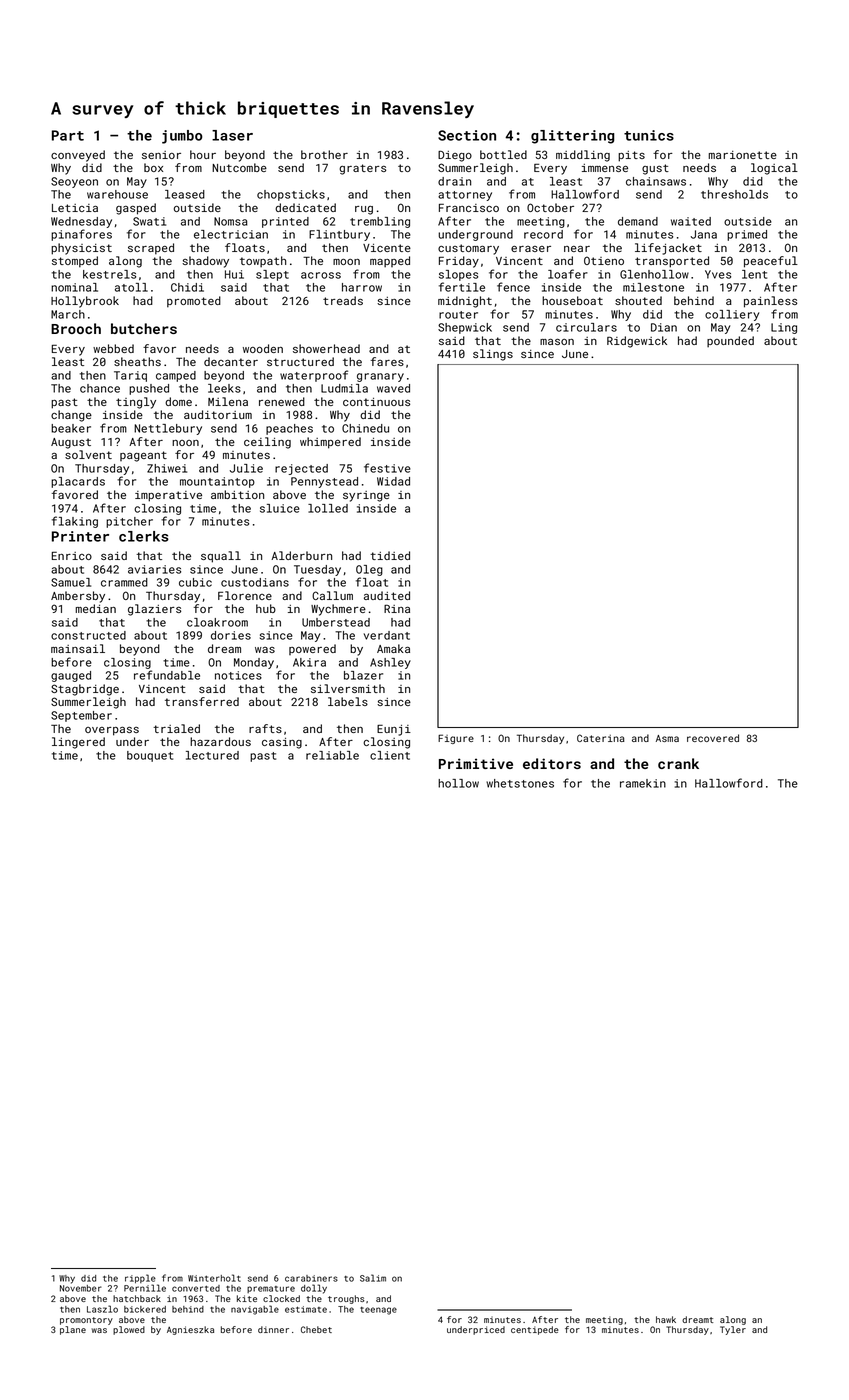  I want to click on plane, so click(73, 1330).
